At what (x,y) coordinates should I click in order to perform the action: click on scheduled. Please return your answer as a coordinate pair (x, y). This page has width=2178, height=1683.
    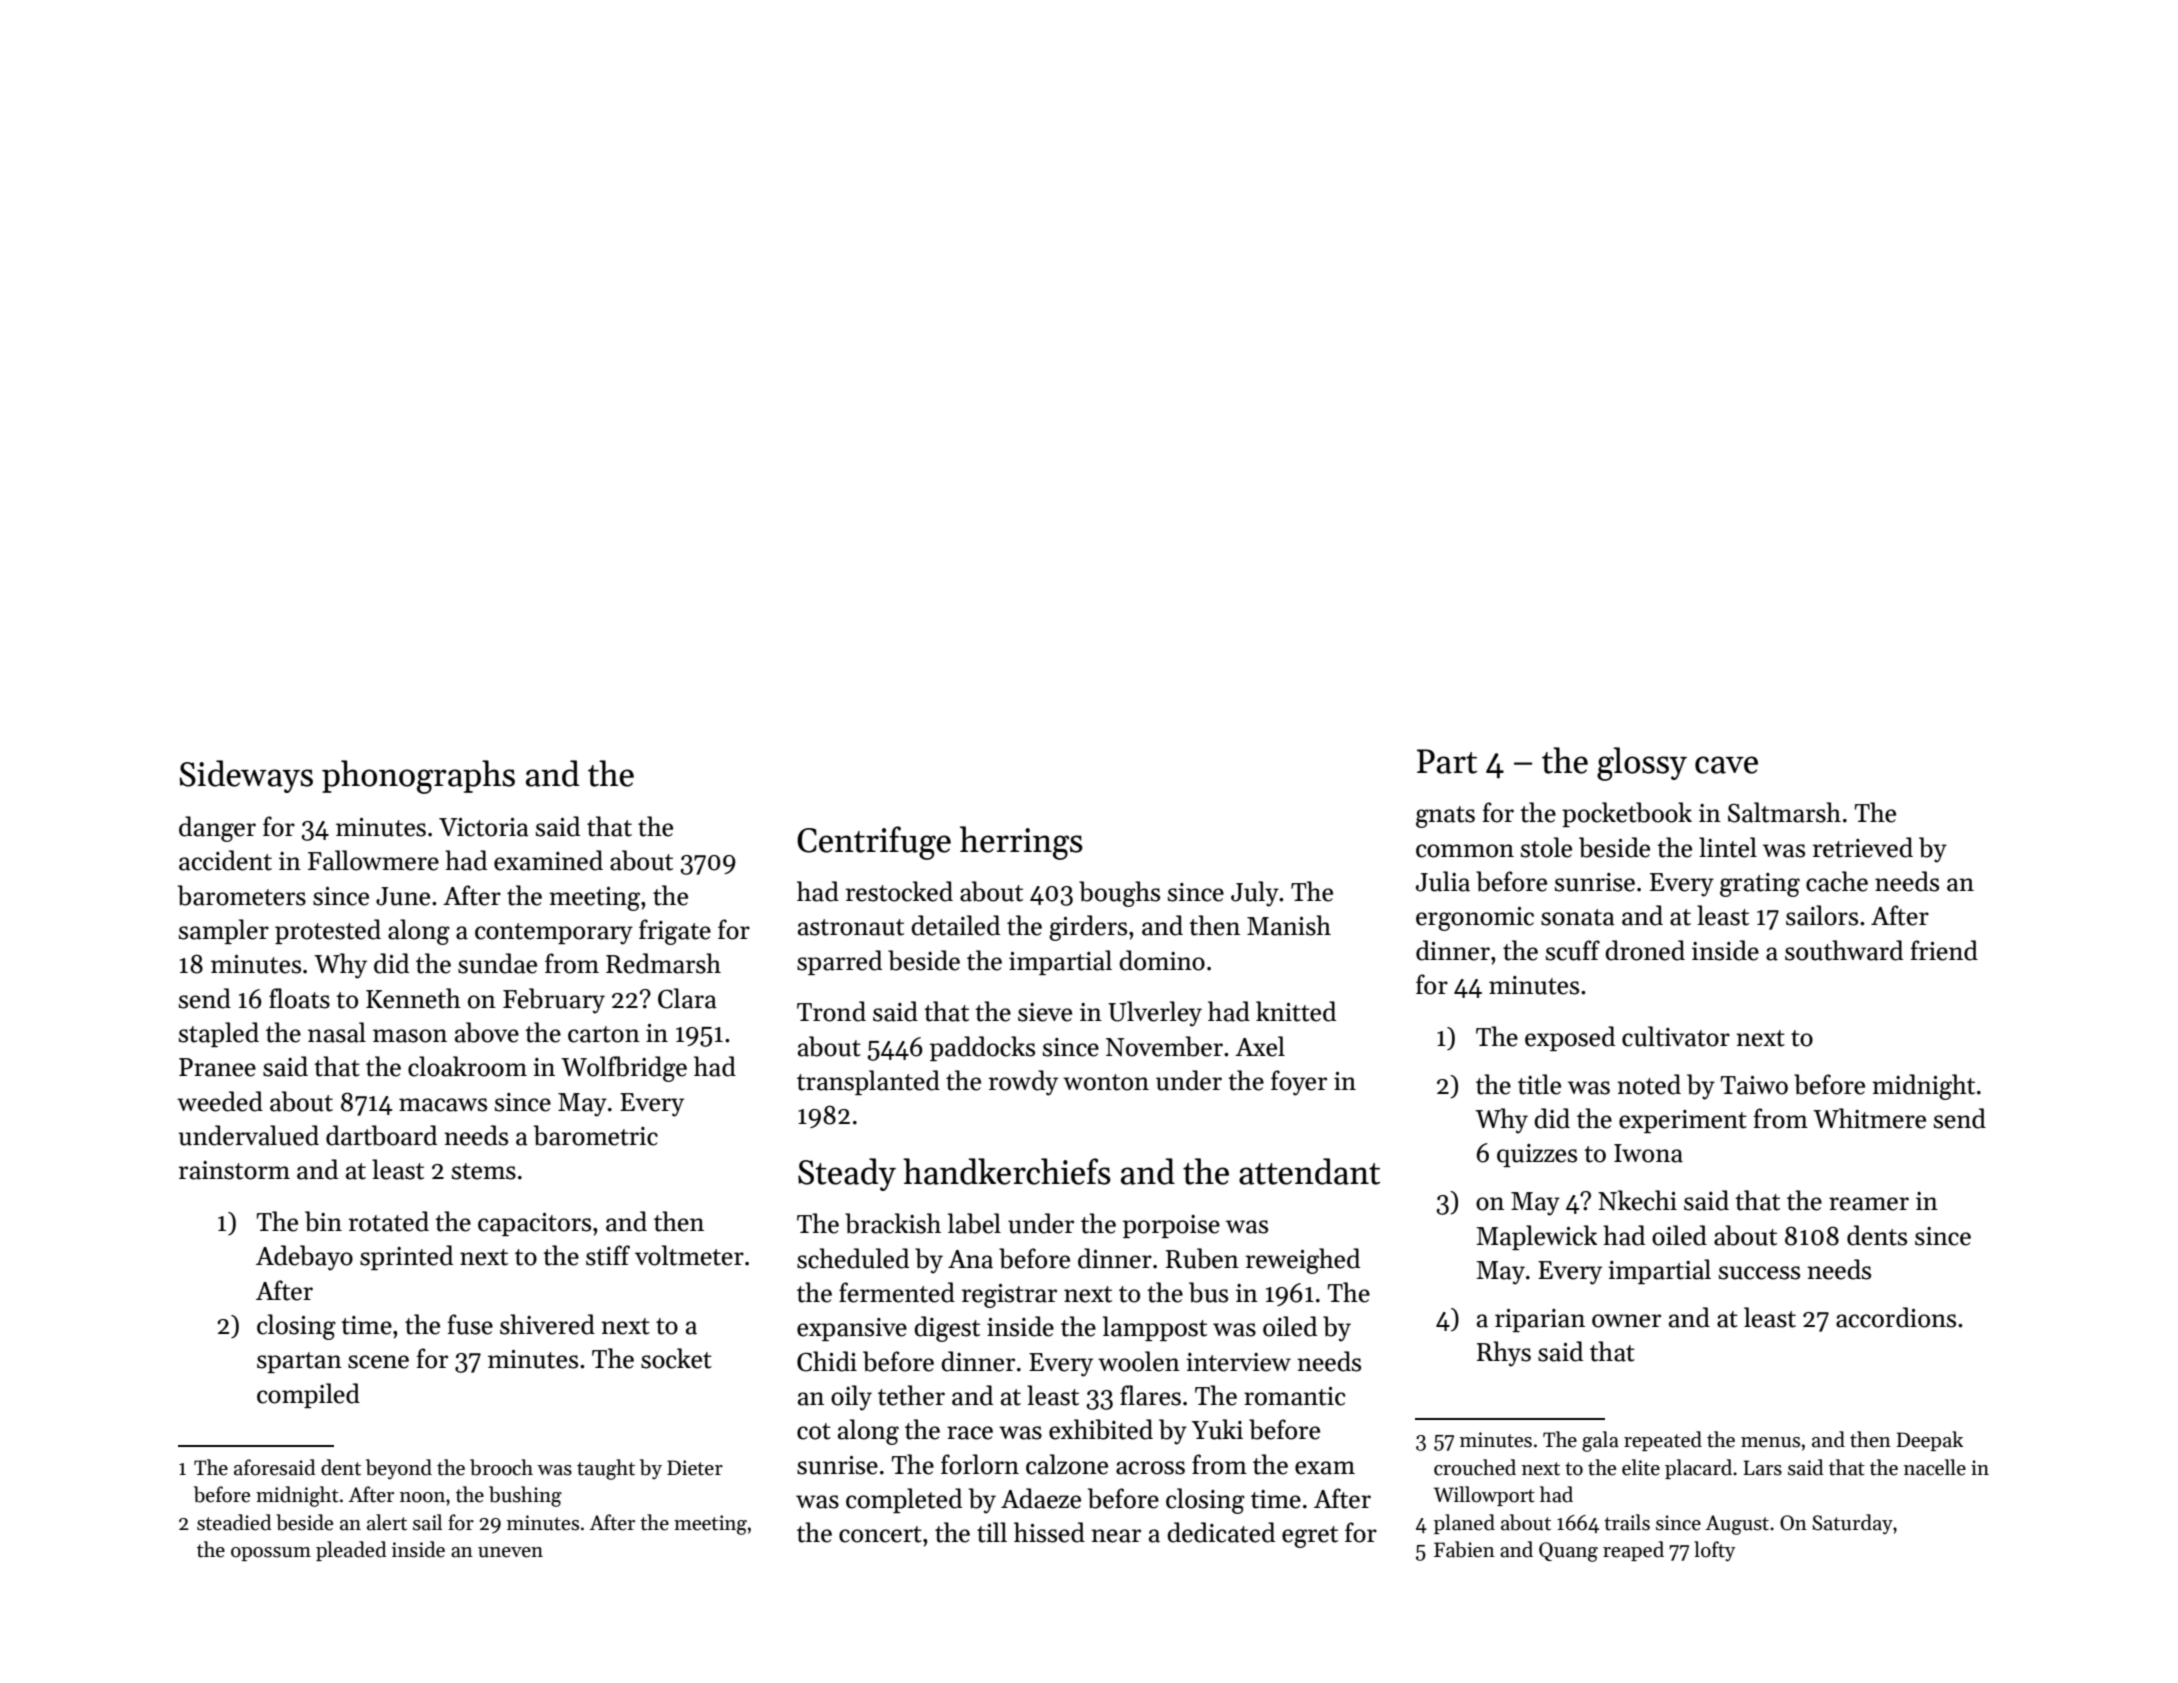
    Looking at the image, I should click on (853, 1258).
